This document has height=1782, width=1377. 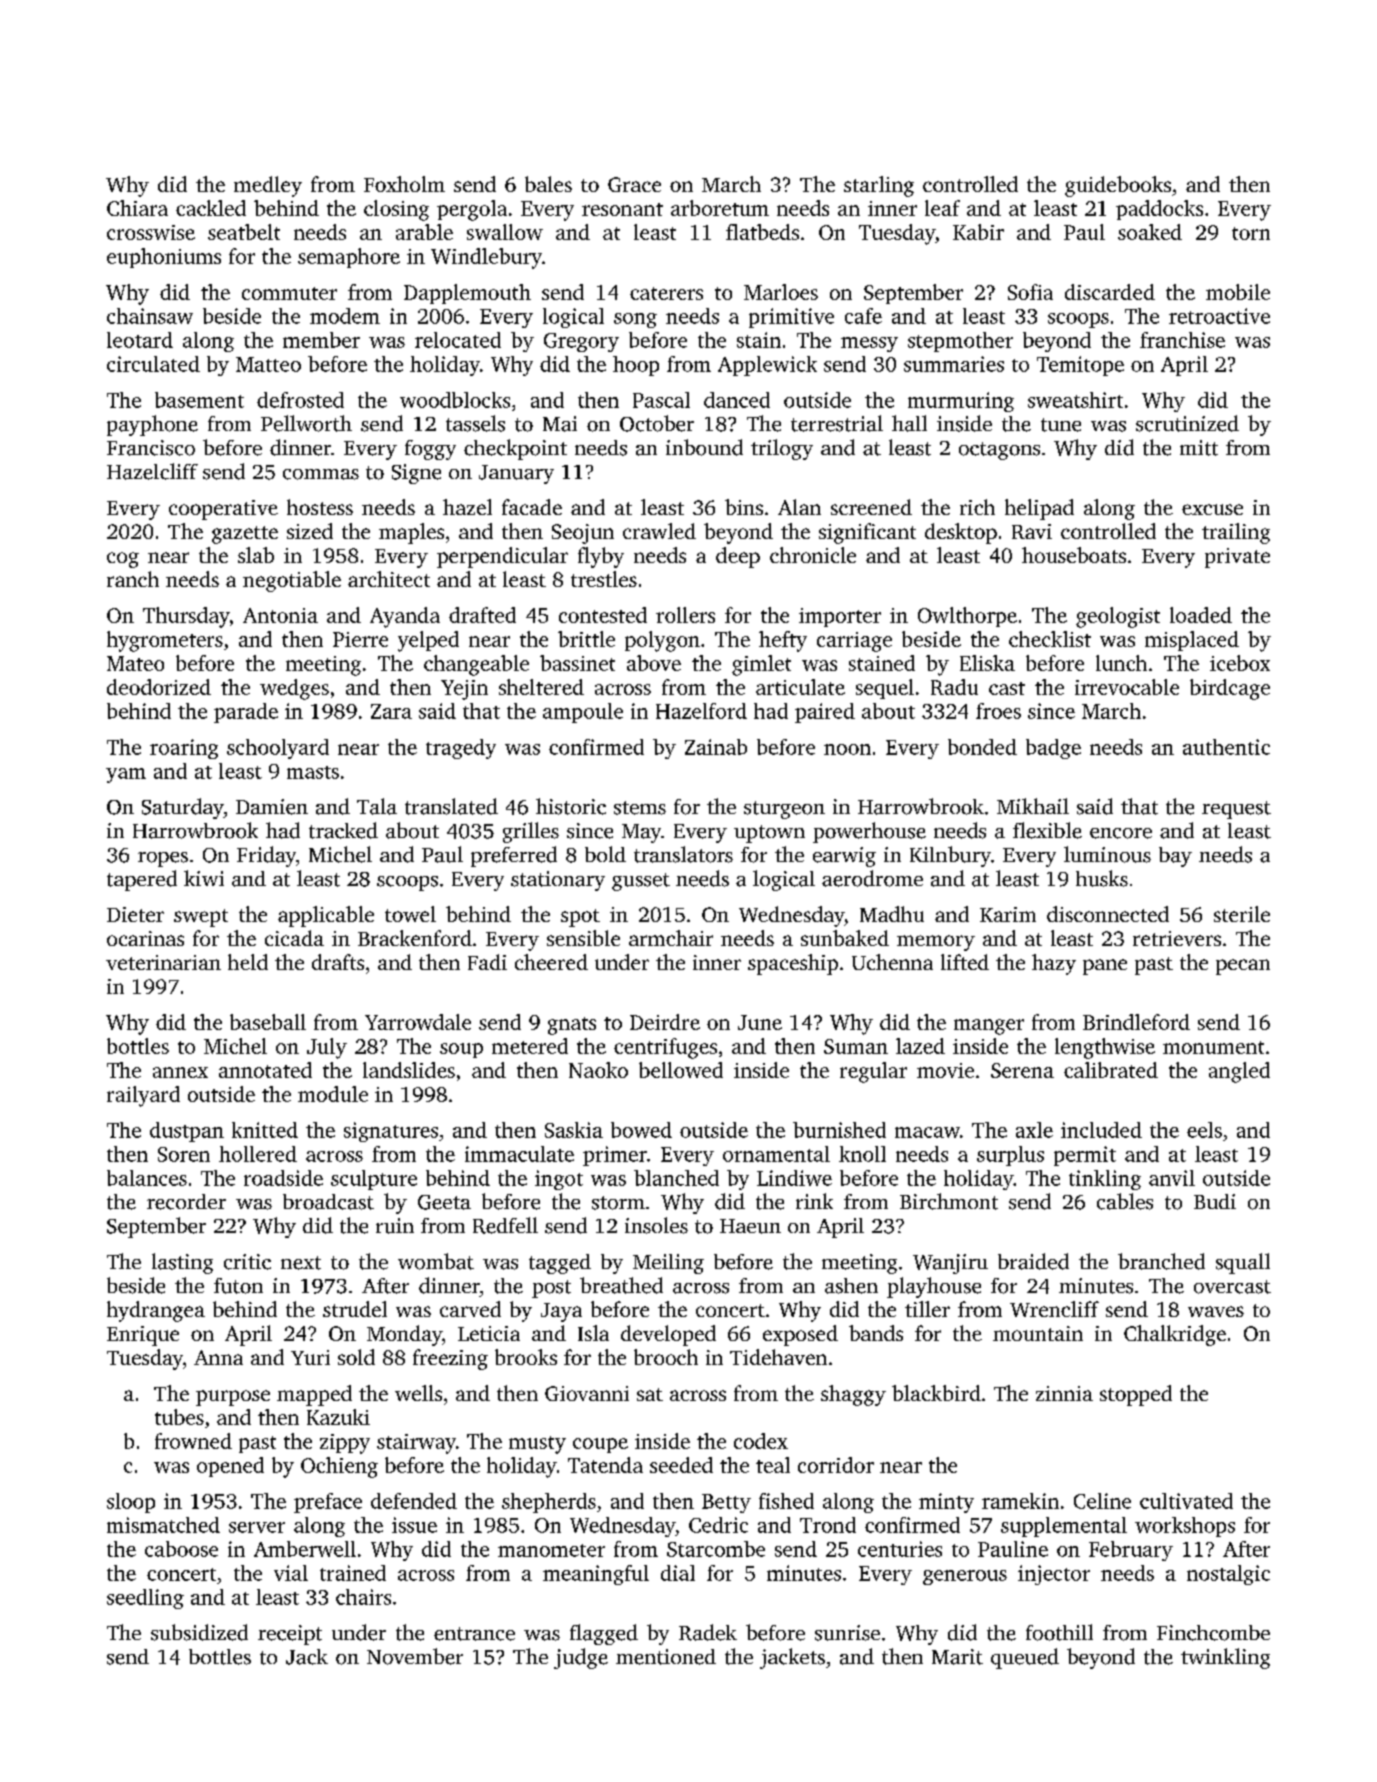 What do you see at coordinates (856, 1046) in the document?
I see `Suman` at bounding box center [856, 1046].
